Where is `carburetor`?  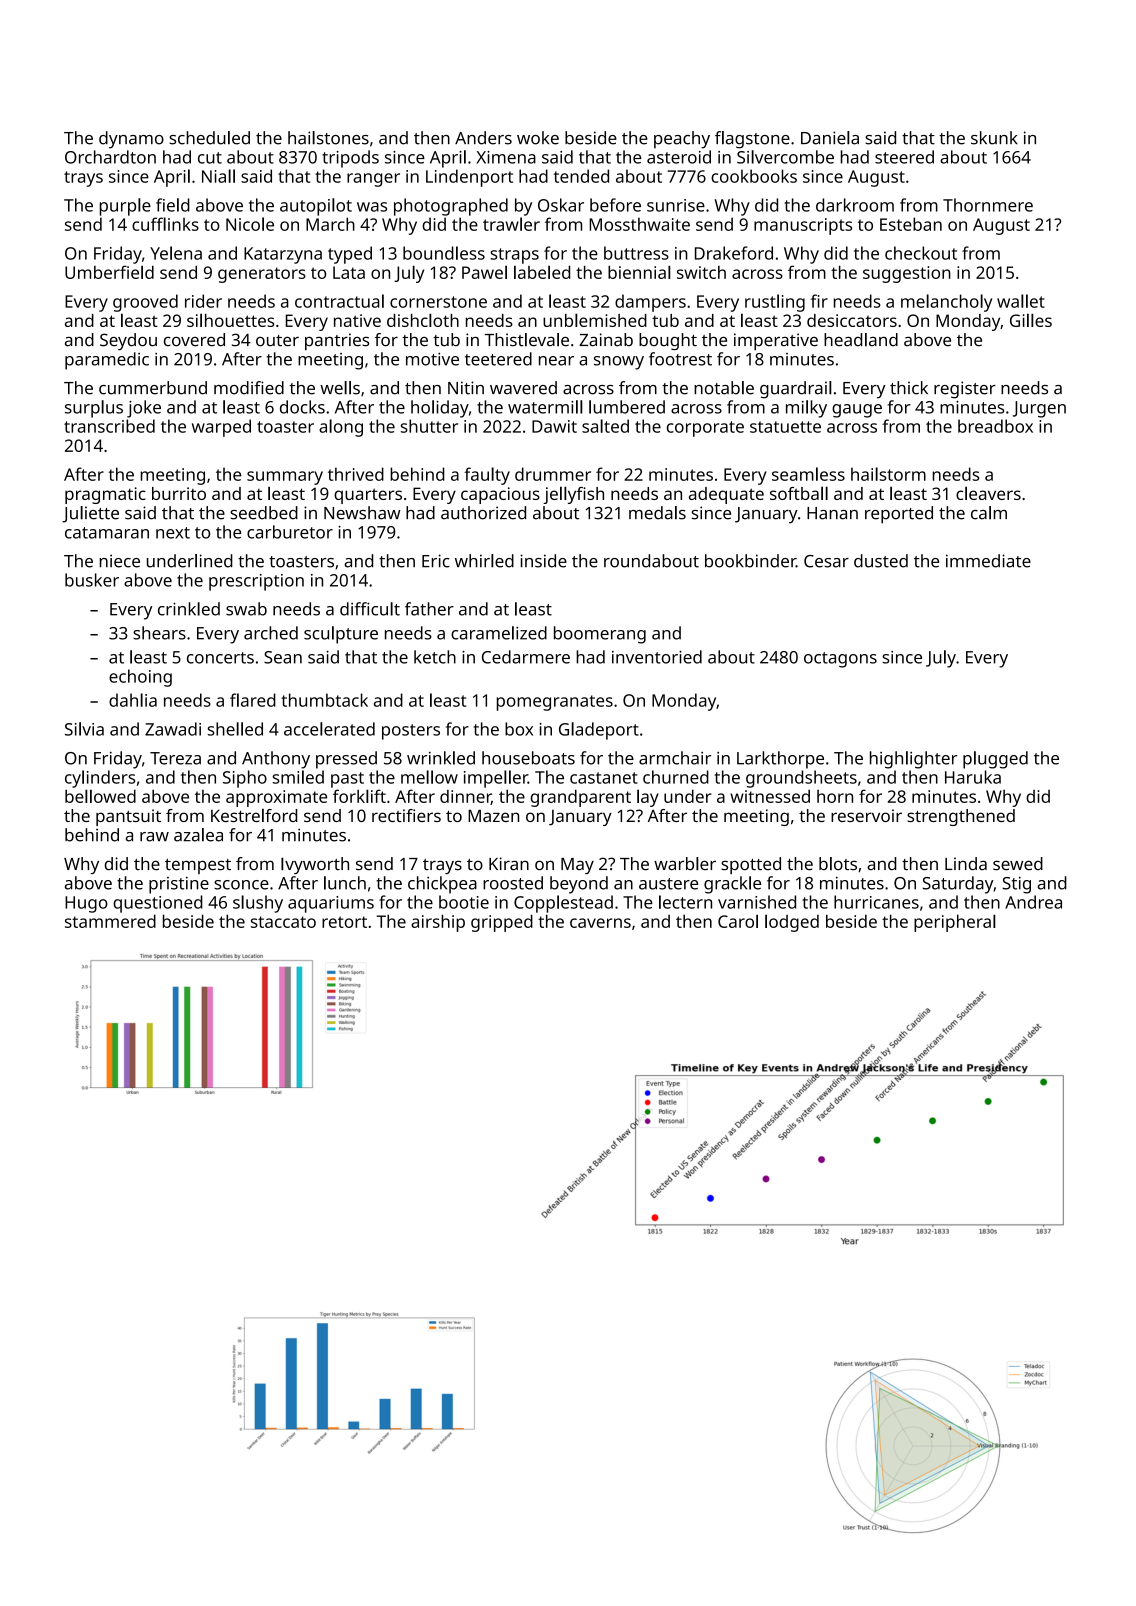
carburetor is located at coordinates (290, 532).
